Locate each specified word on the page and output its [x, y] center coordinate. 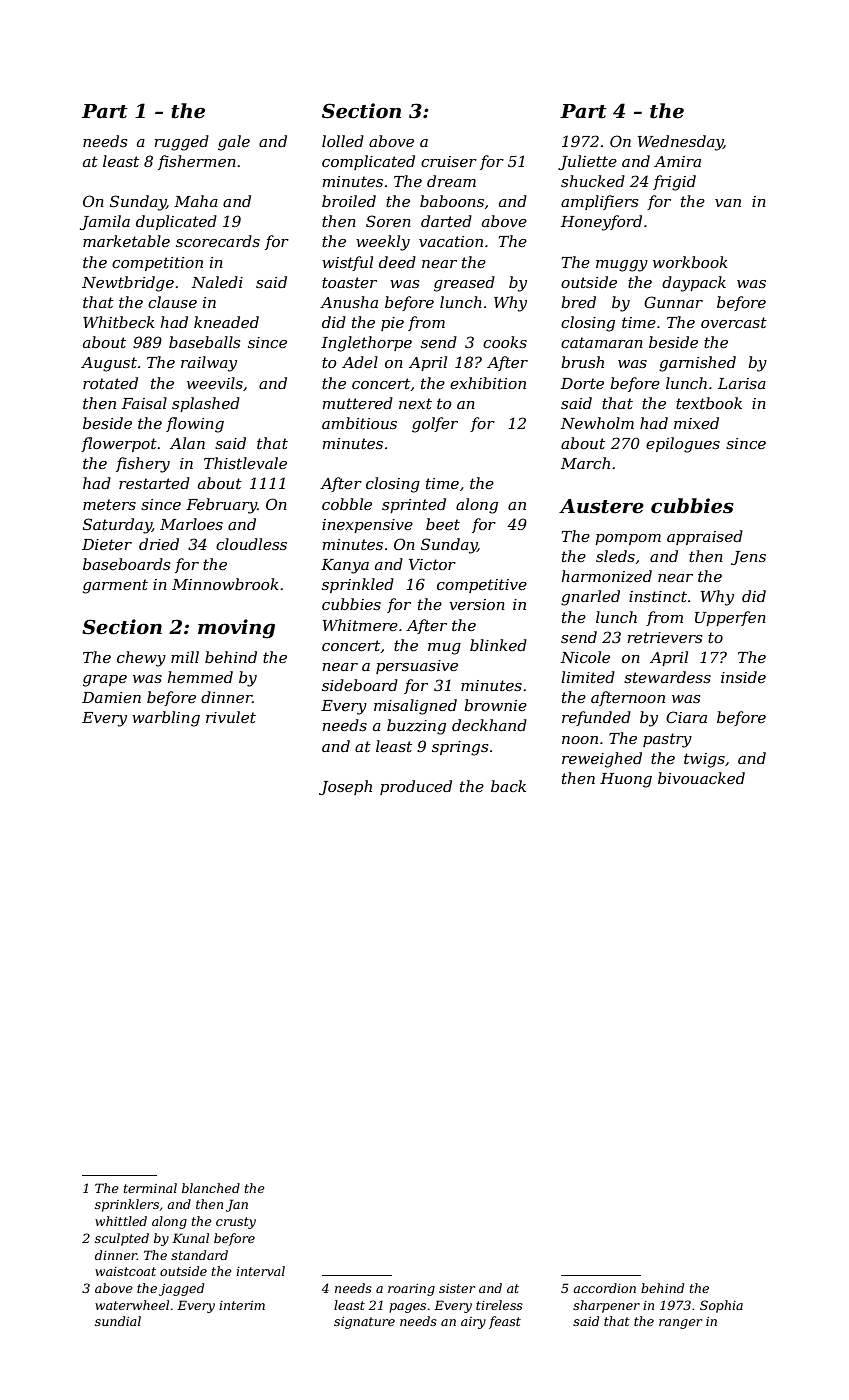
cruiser [449, 161]
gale [234, 143]
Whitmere [360, 625]
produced [416, 787]
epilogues [683, 445]
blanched [211, 1188]
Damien [111, 697]
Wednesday [680, 143]
